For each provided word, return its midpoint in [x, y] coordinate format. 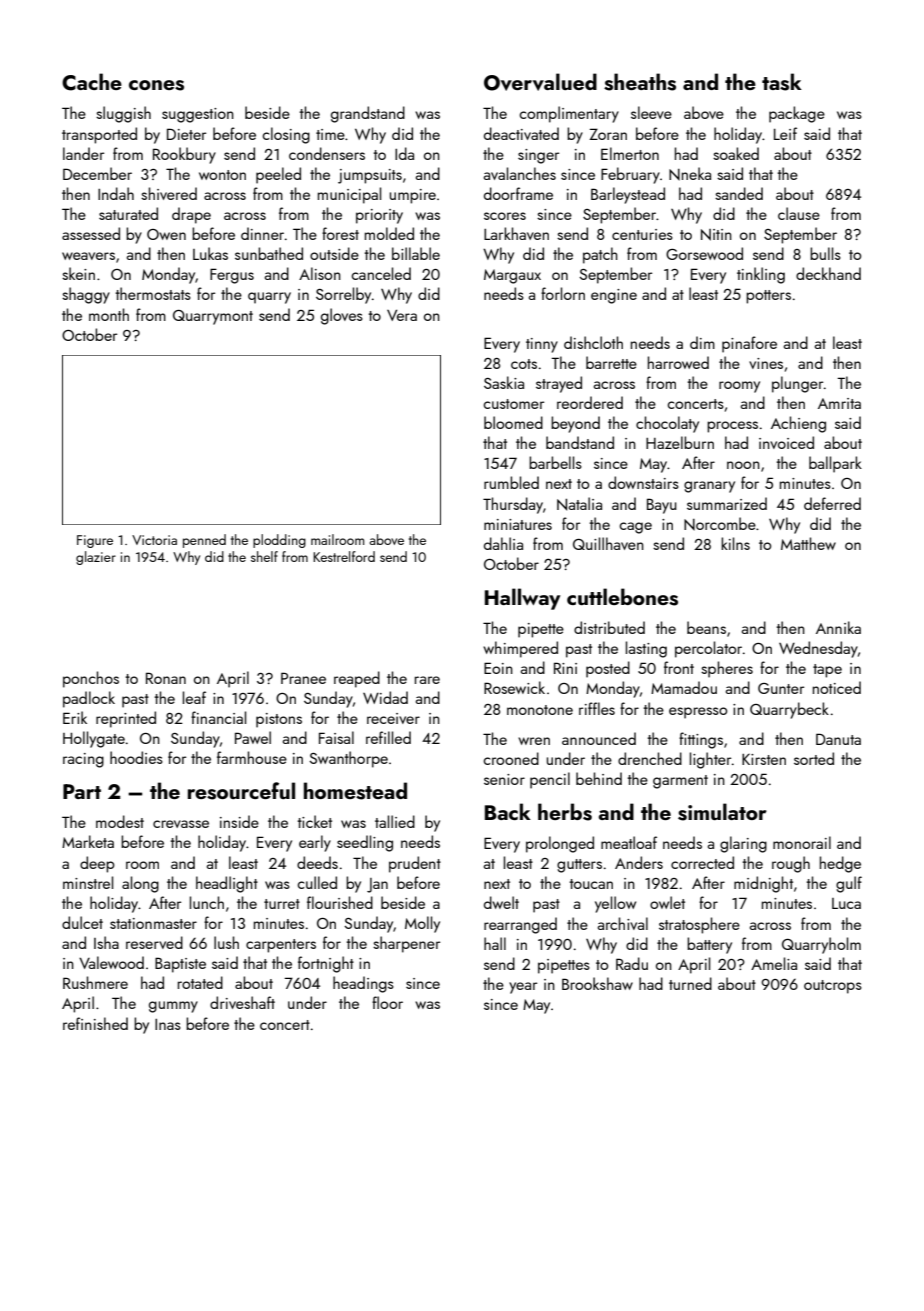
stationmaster [153, 923]
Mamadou [684, 687]
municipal [349, 195]
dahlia [503, 543]
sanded [739, 193]
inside [239, 821]
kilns [735, 543]
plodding [279, 541]
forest [340, 233]
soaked [736, 153]
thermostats [153, 293]
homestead [355, 791]
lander [83, 153]
